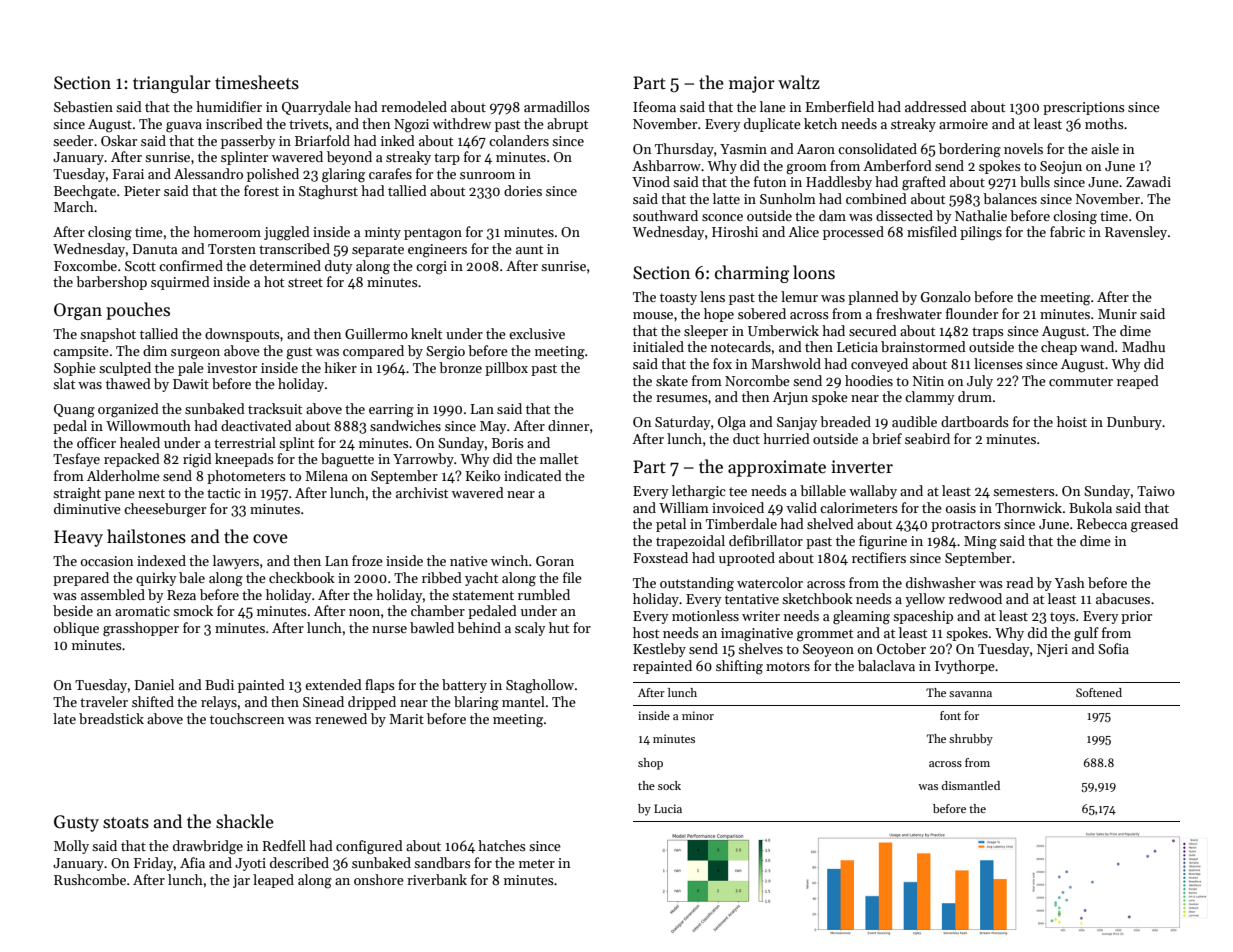 The image size is (1233, 952). What do you see at coordinates (925, 600) in the document?
I see `yellow` at bounding box center [925, 600].
